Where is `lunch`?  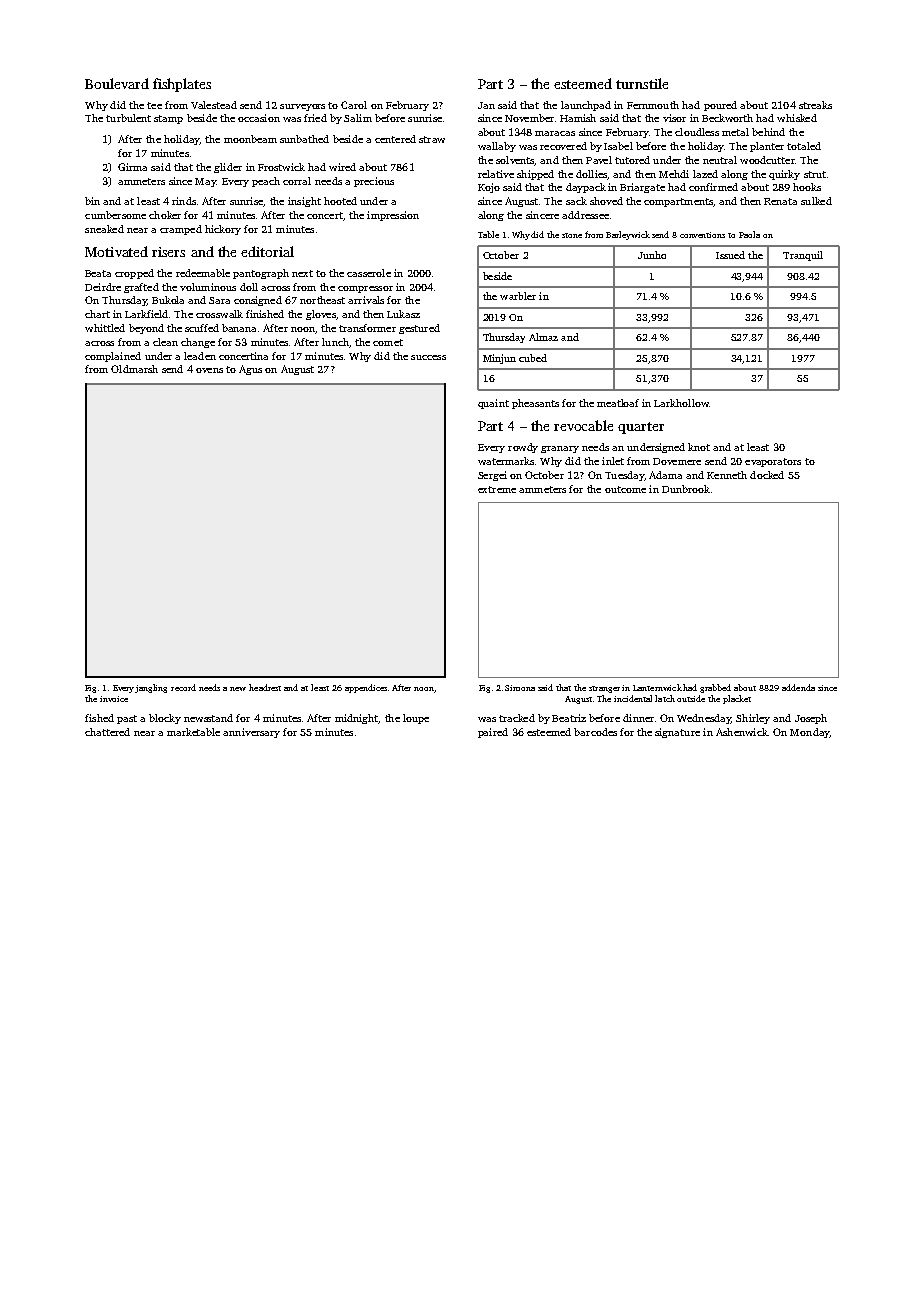
lunch is located at coordinates (335, 342).
